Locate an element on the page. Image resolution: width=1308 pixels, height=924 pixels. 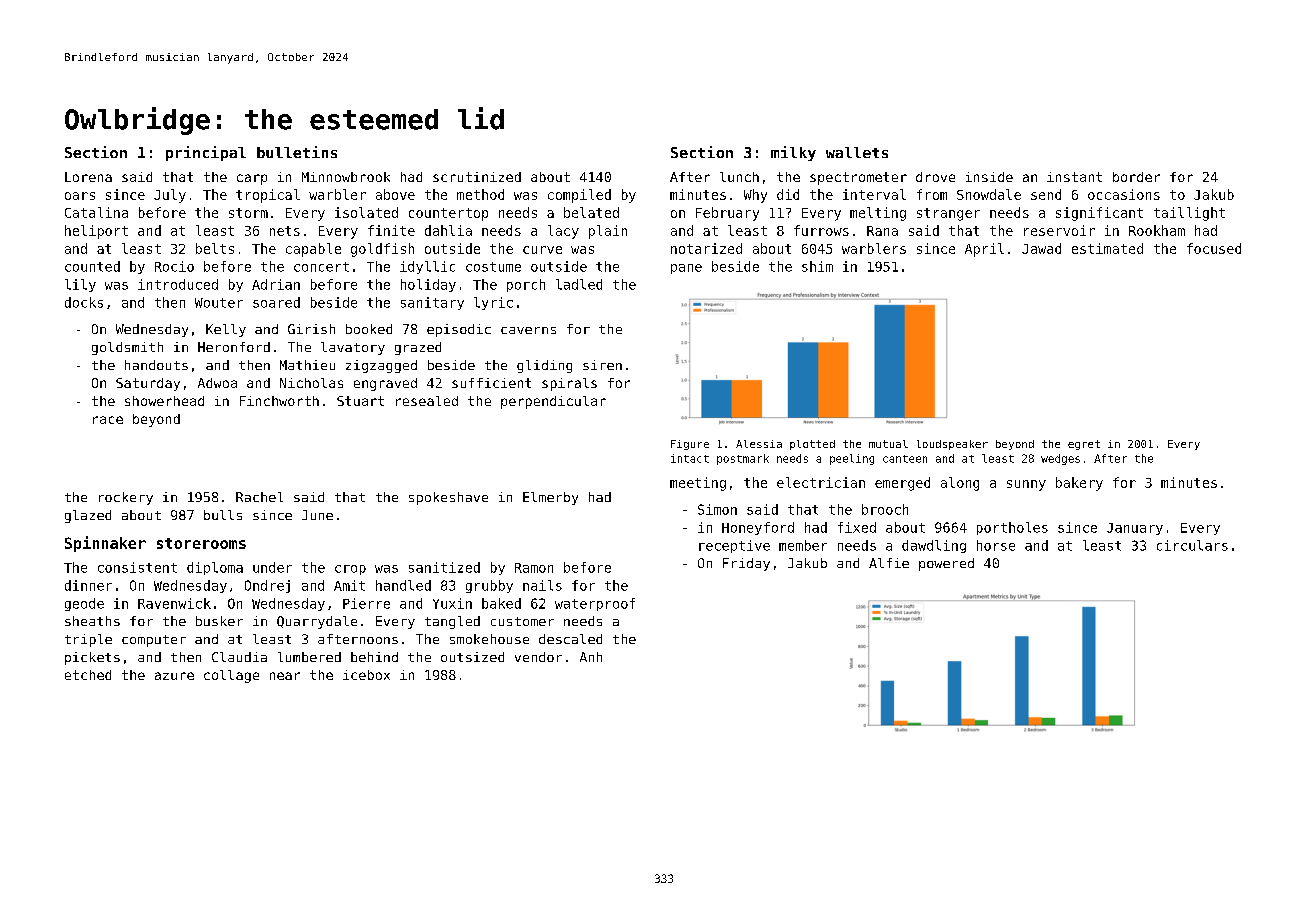
race is located at coordinates (108, 420).
